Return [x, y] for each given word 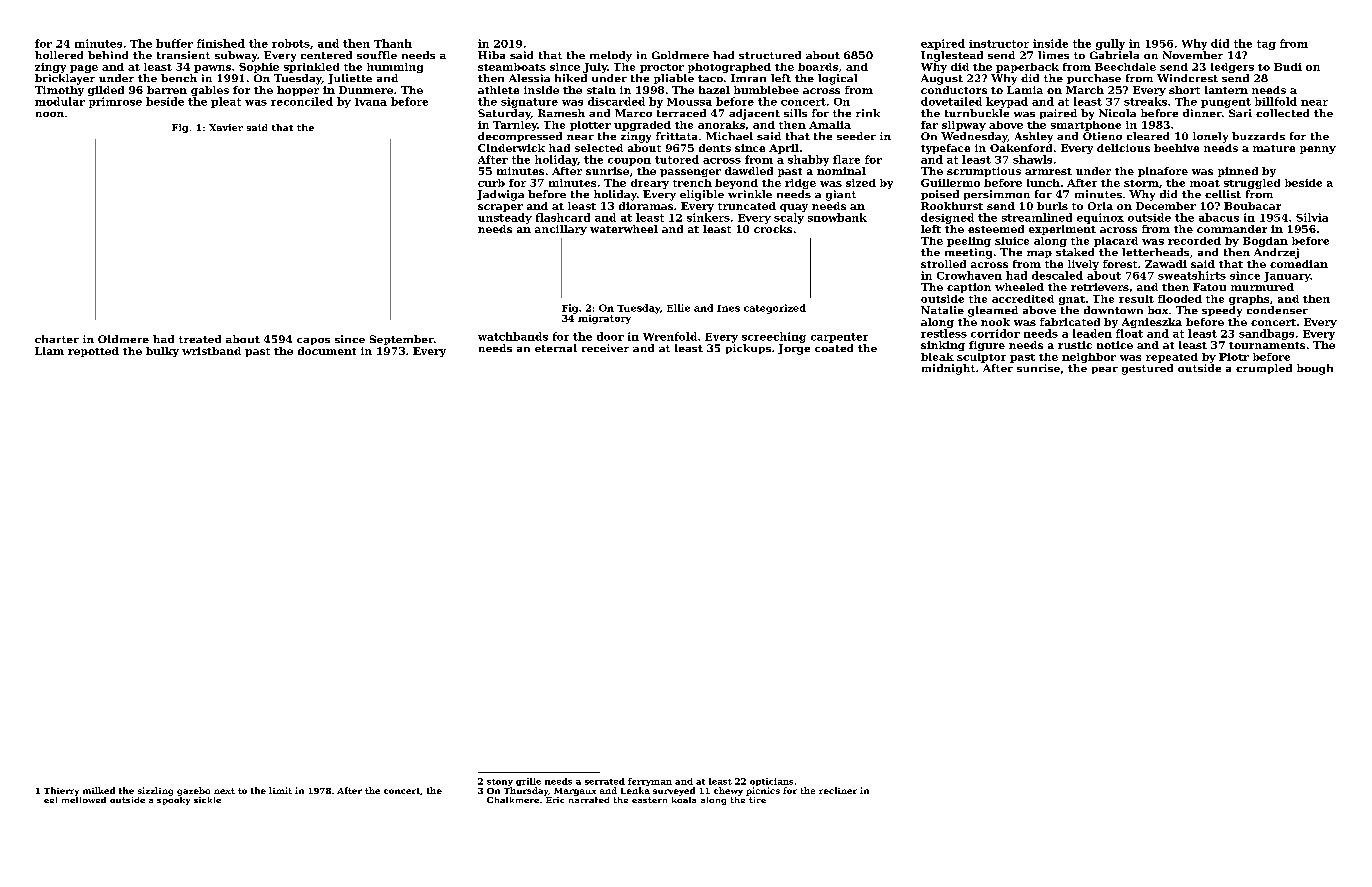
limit [280, 790]
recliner [838, 790]
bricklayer [65, 79]
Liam [49, 351]
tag [1266, 45]
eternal [556, 348]
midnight [948, 369]
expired [943, 44]
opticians [771, 782]
